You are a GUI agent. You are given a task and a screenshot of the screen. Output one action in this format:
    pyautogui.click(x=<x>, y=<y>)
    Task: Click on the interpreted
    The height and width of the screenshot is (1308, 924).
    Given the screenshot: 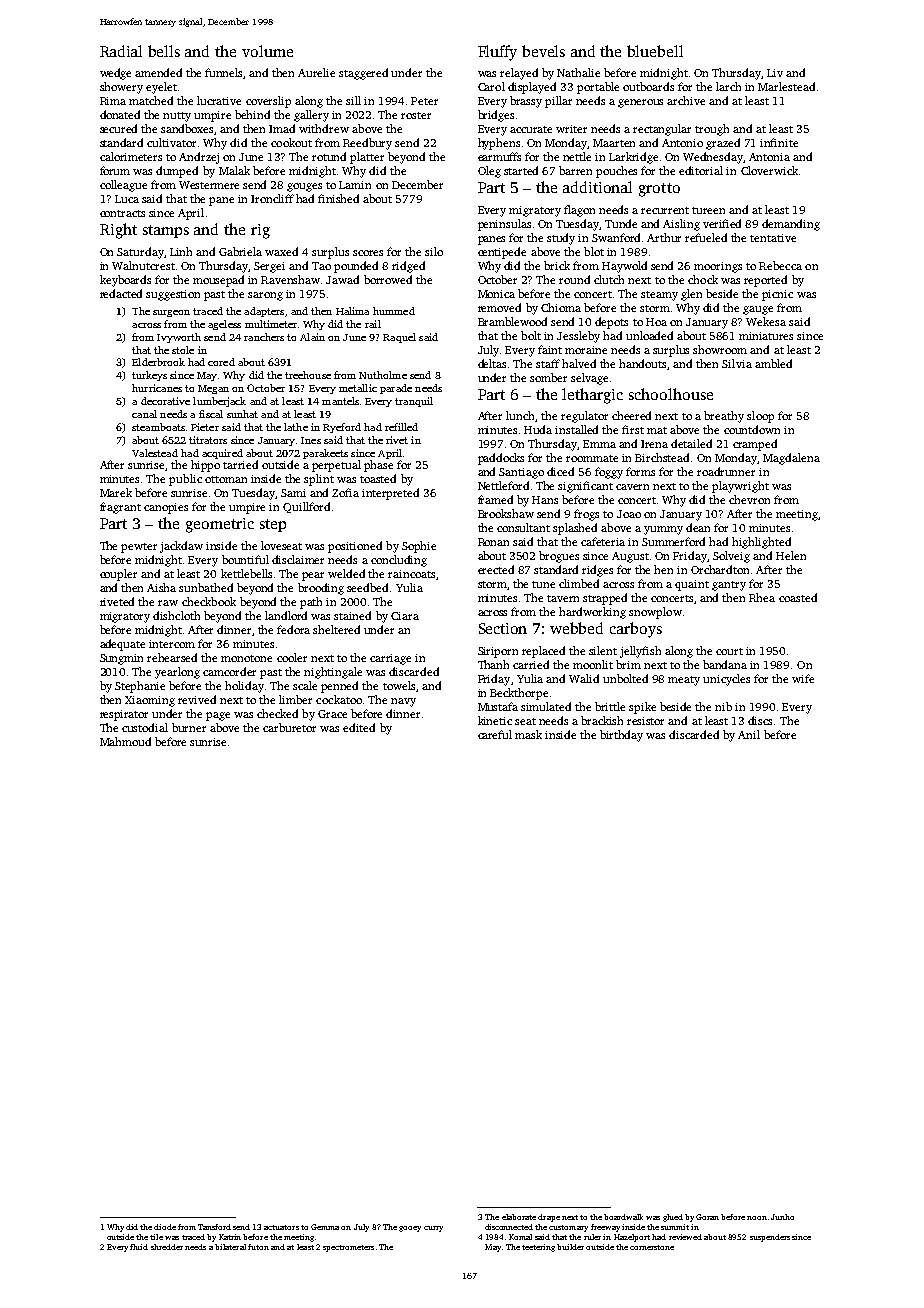 What is the action you would take?
    pyautogui.click(x=390, y=494)
